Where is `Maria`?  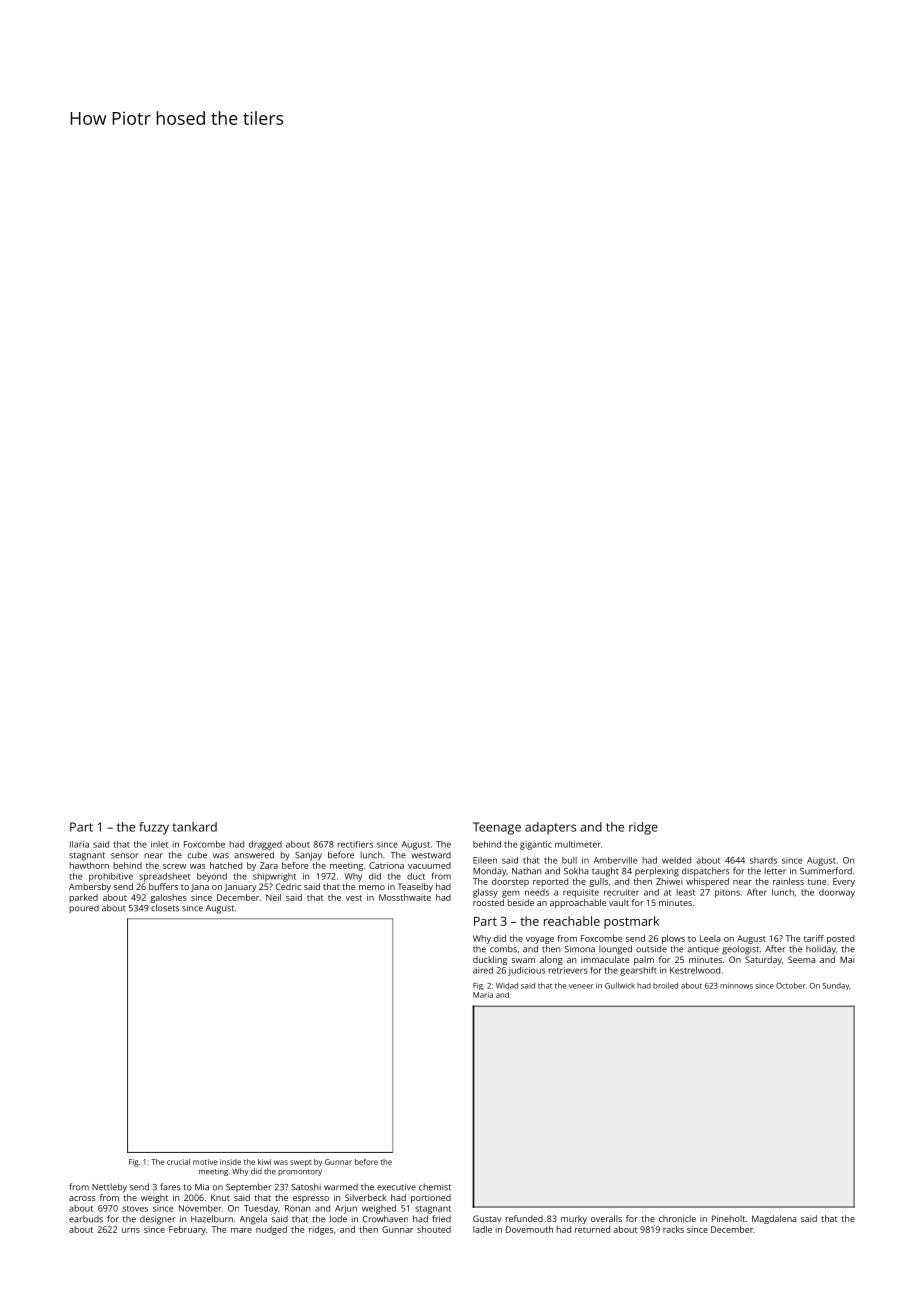 Maria is located at coordinates (483, 995).
